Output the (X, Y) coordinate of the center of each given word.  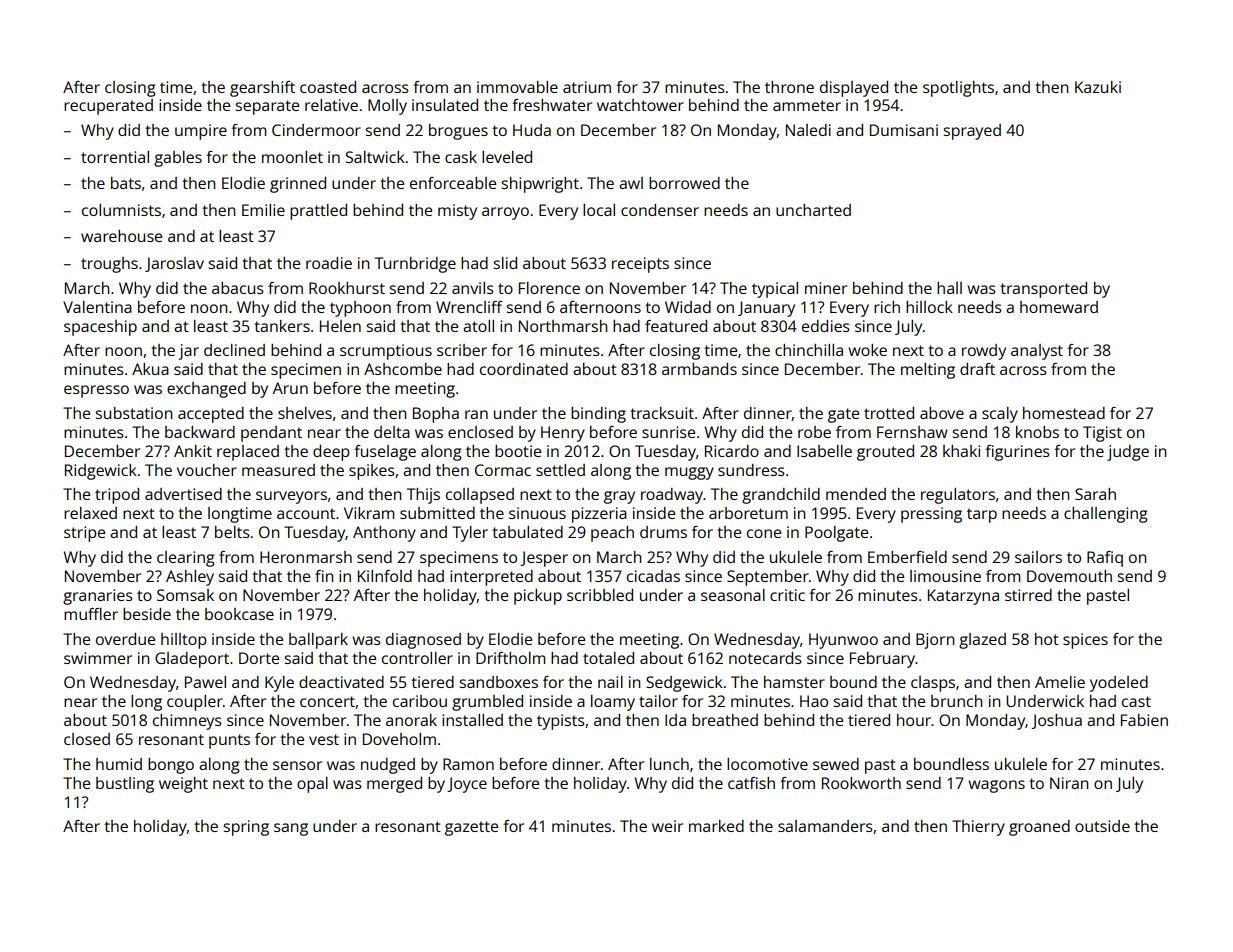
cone (764, 533)
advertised (183, 494)
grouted (885, 453)
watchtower (640, 105)
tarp (982, 515)
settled (560, 470)
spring (246, 828)
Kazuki (1098, 87)
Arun (290, 388)
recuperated (108, 107)
